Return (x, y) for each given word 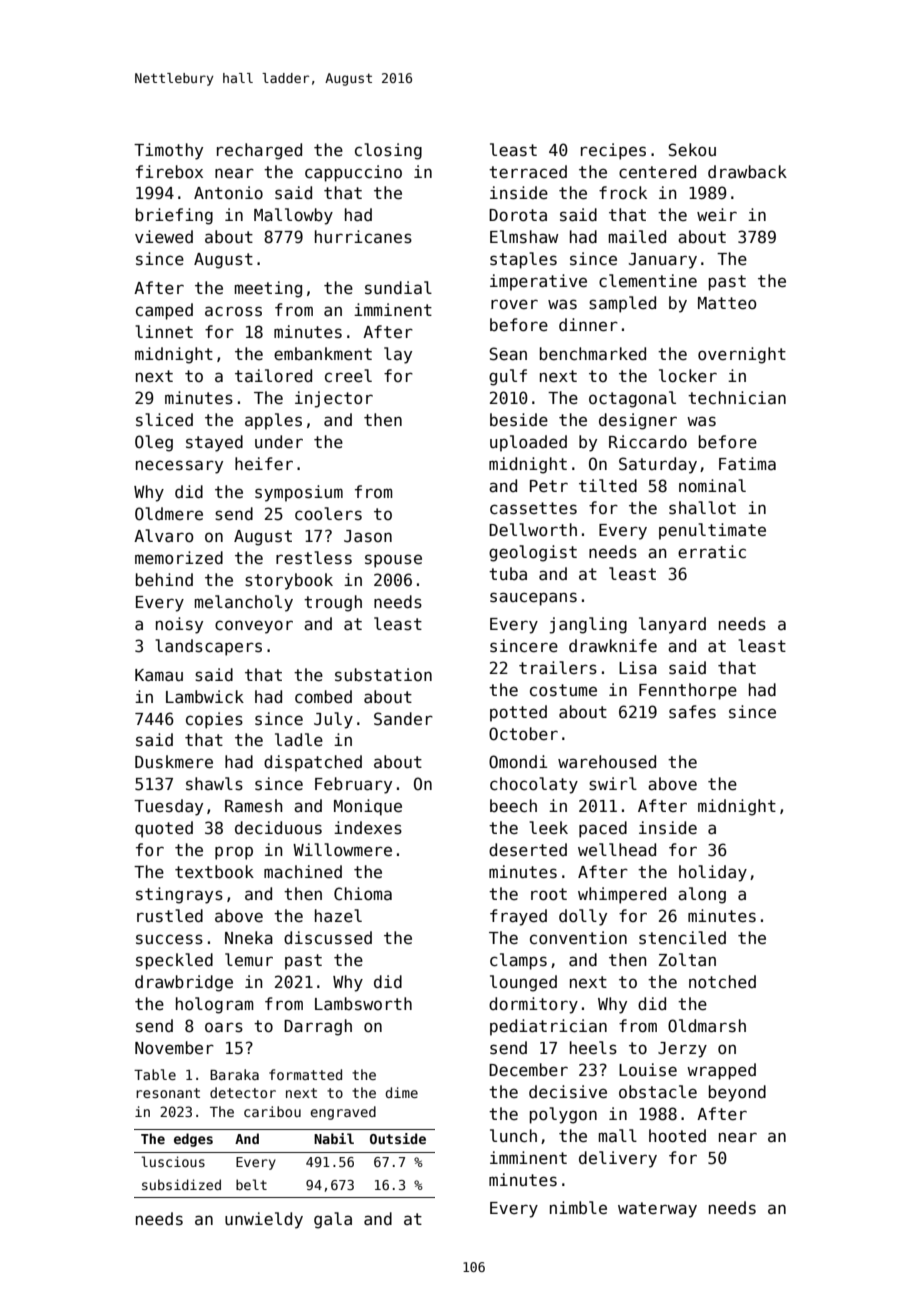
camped (164, 311)
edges (193, 1140)
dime (401, 1092)
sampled (622, 304)
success (169, 939)
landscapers (208, 647)
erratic (712, 552)
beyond (737, 1093)
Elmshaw (524, 237)
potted (518, 713)
